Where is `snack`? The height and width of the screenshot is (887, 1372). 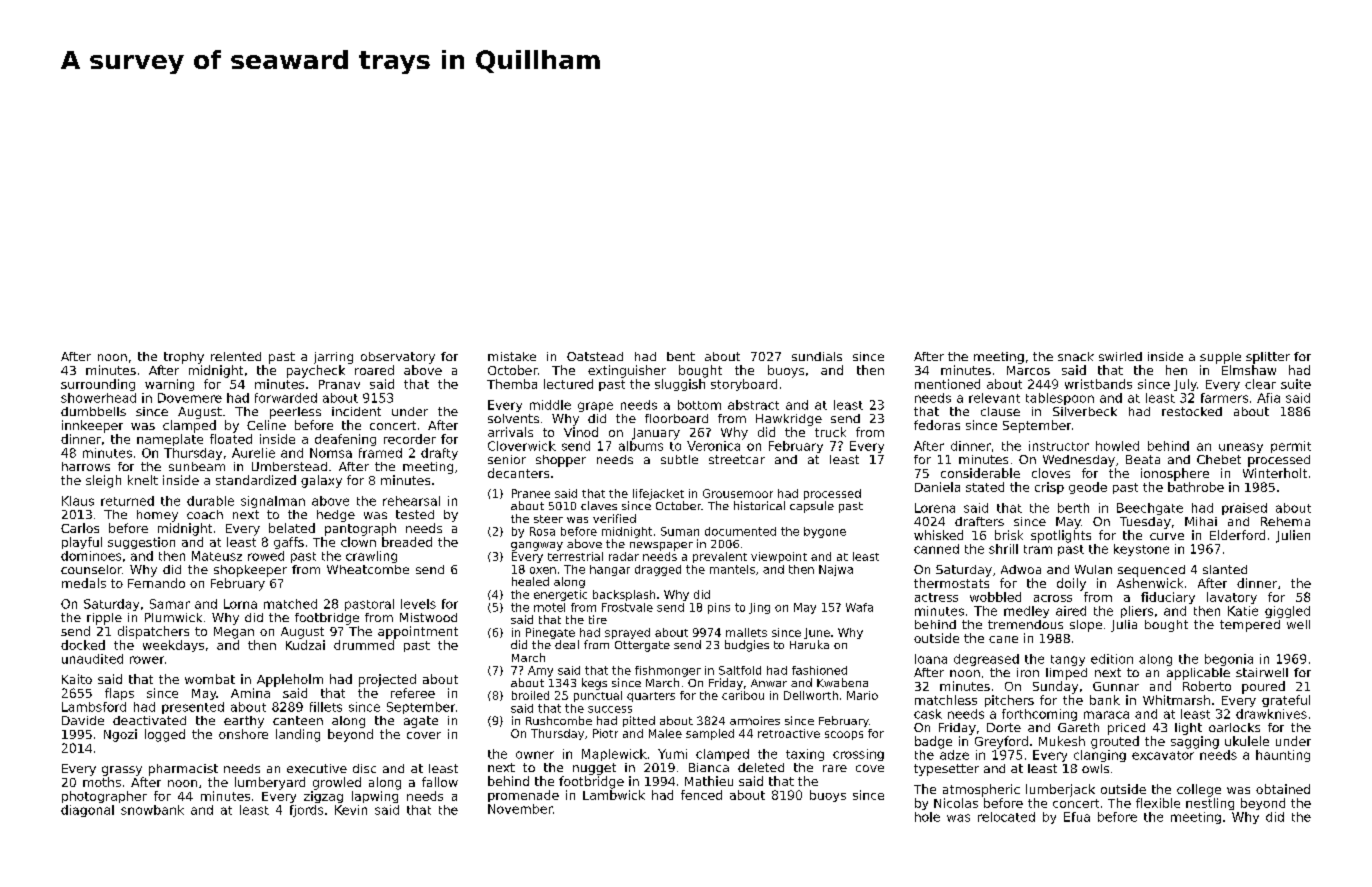
snack is located at coordinates (1076, 356).
